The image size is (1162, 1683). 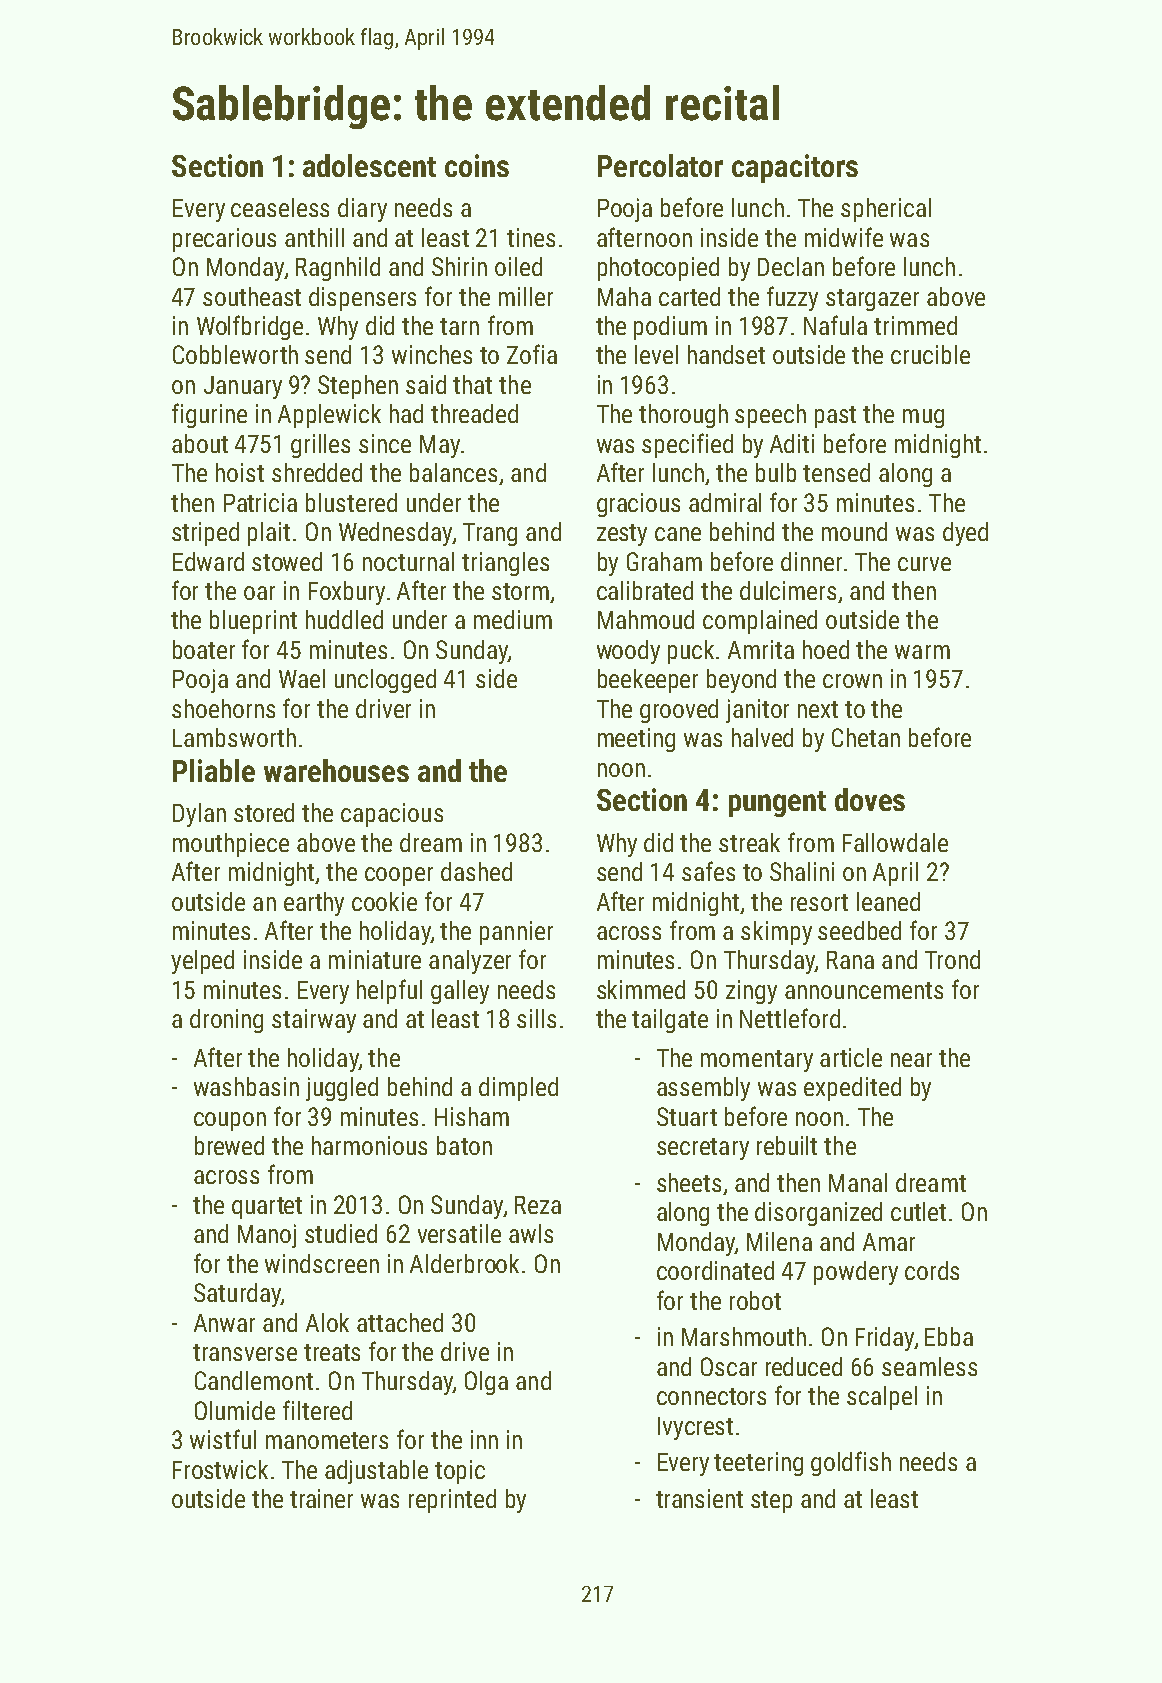 I want to click on pannier, so click(x=516, y=933).
